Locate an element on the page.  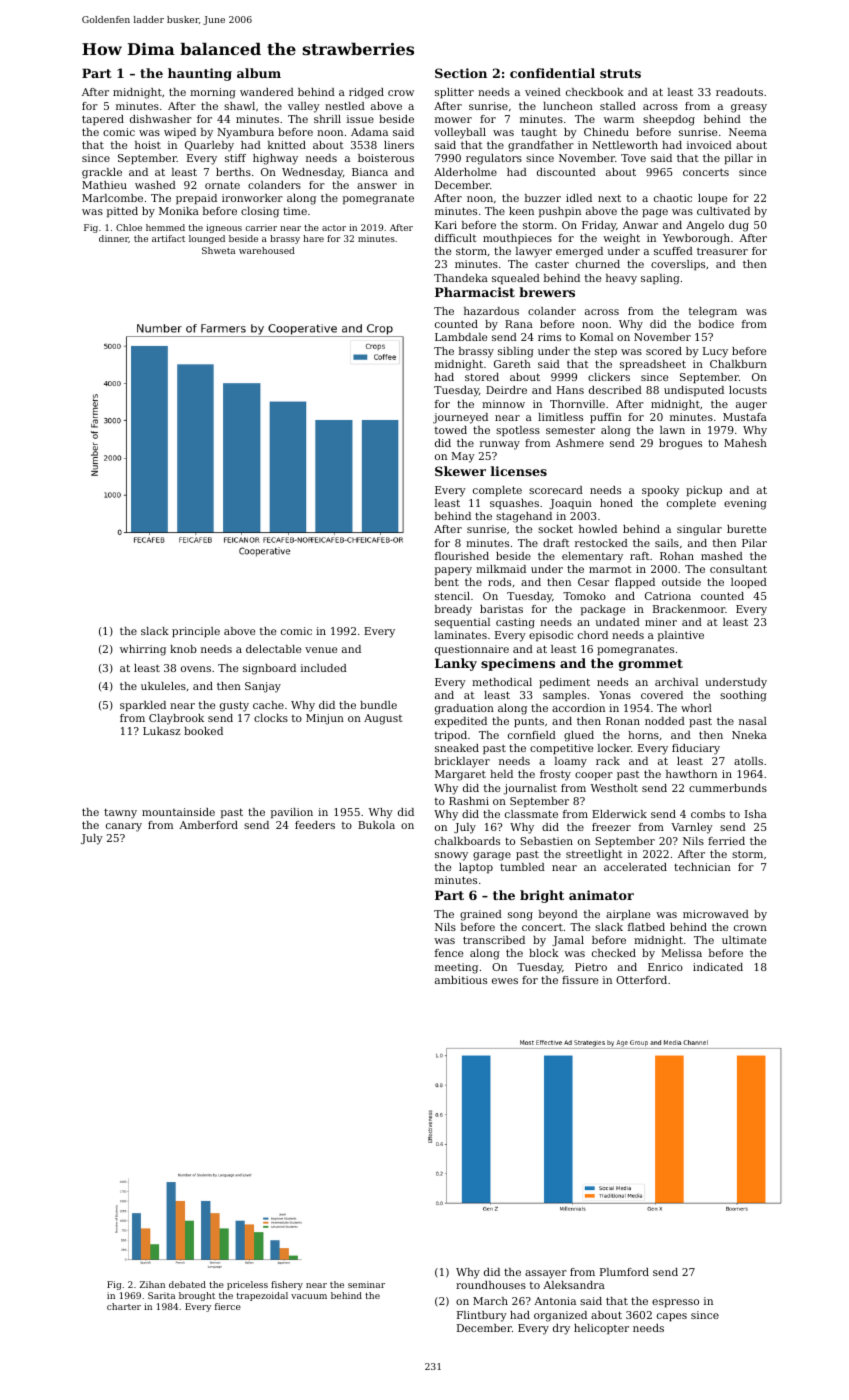
venue is located at coordinates (321, 650).
